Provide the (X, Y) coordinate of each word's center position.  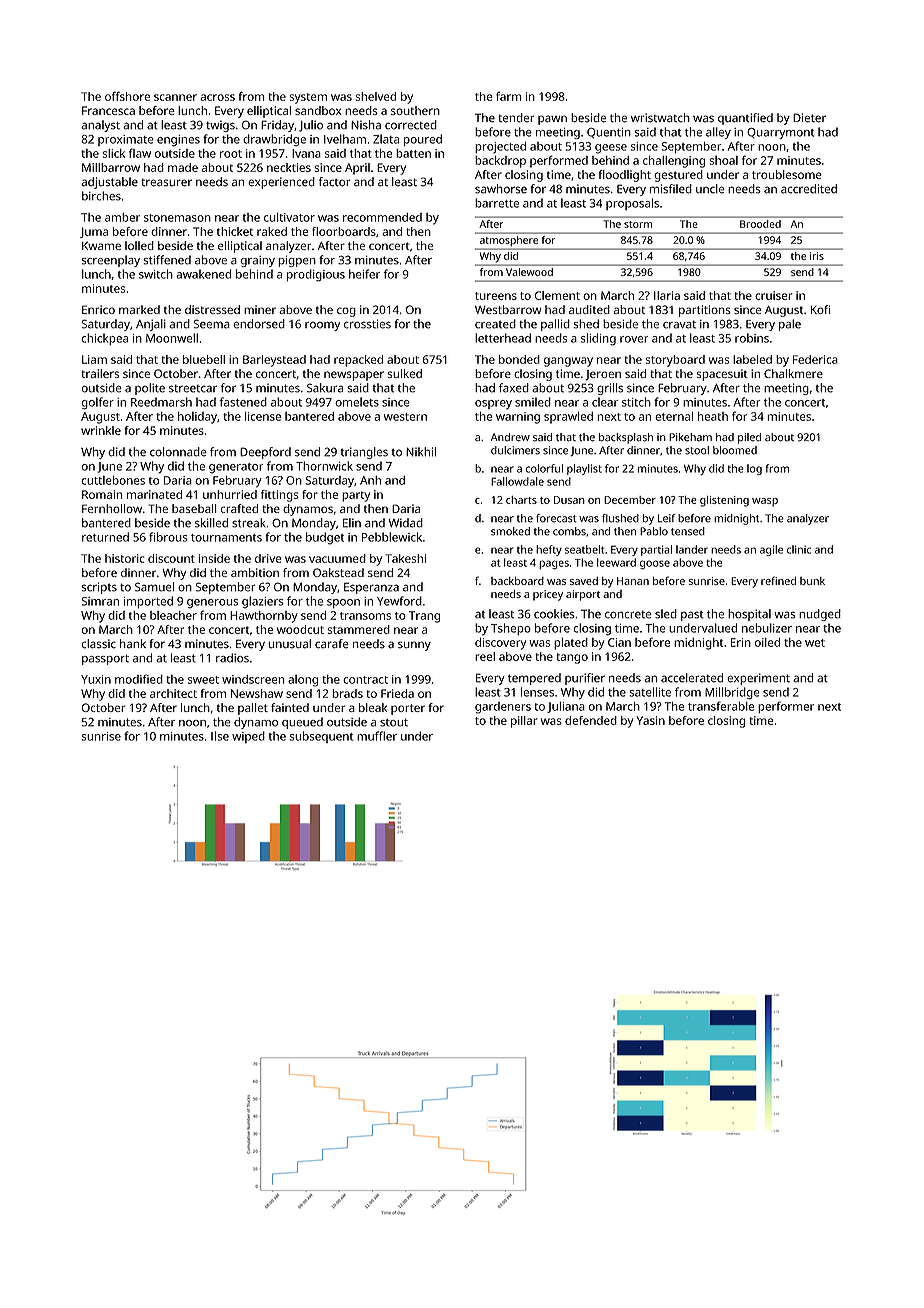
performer (786, 707)
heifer (364, 274)
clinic (799, 549)
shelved (375, 96)
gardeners (503, 708)
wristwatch (660, 118)
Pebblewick (392, 537)
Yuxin (96, 679)
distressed (212, 309)
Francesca (108, 110)
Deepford (265, 453)
